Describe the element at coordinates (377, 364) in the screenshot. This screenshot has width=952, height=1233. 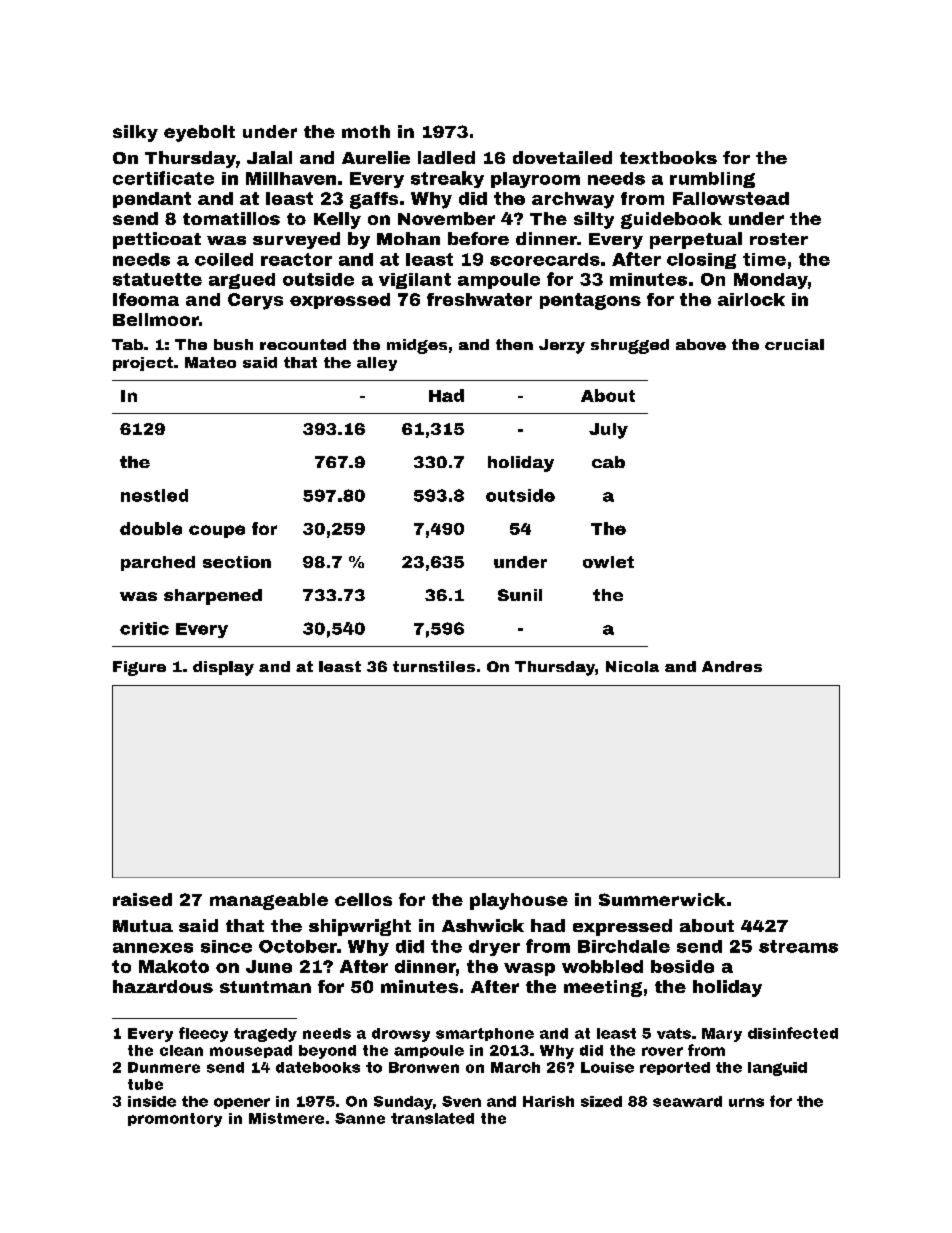
I see `alley` at that location.
